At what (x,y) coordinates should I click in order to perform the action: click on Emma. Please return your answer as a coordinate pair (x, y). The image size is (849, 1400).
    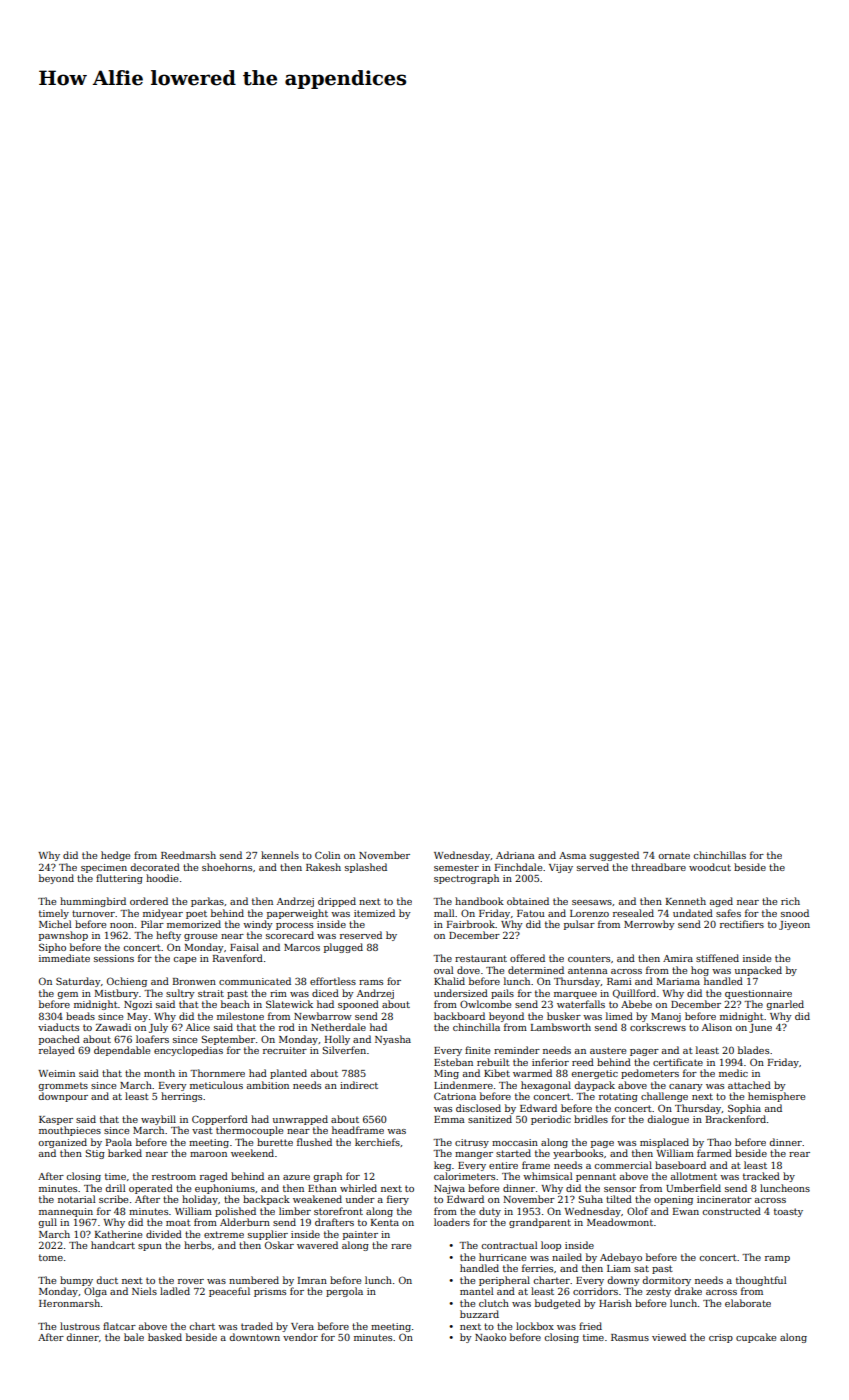
    Looking at the image, I should click on (449, 1119).
